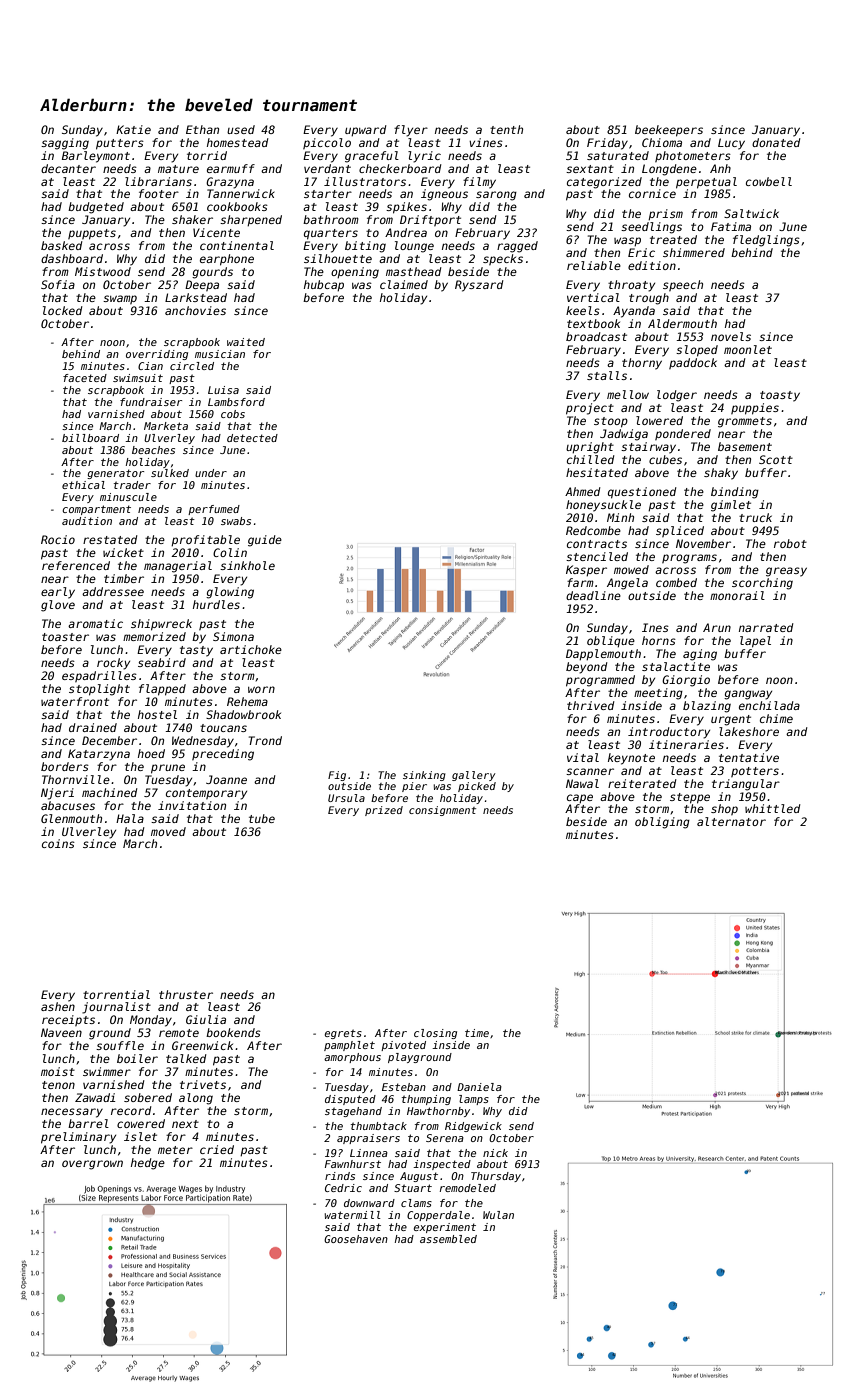  Describe the element at coordinates (76, 565) in the screenshot. I see `referenced` at that location.
